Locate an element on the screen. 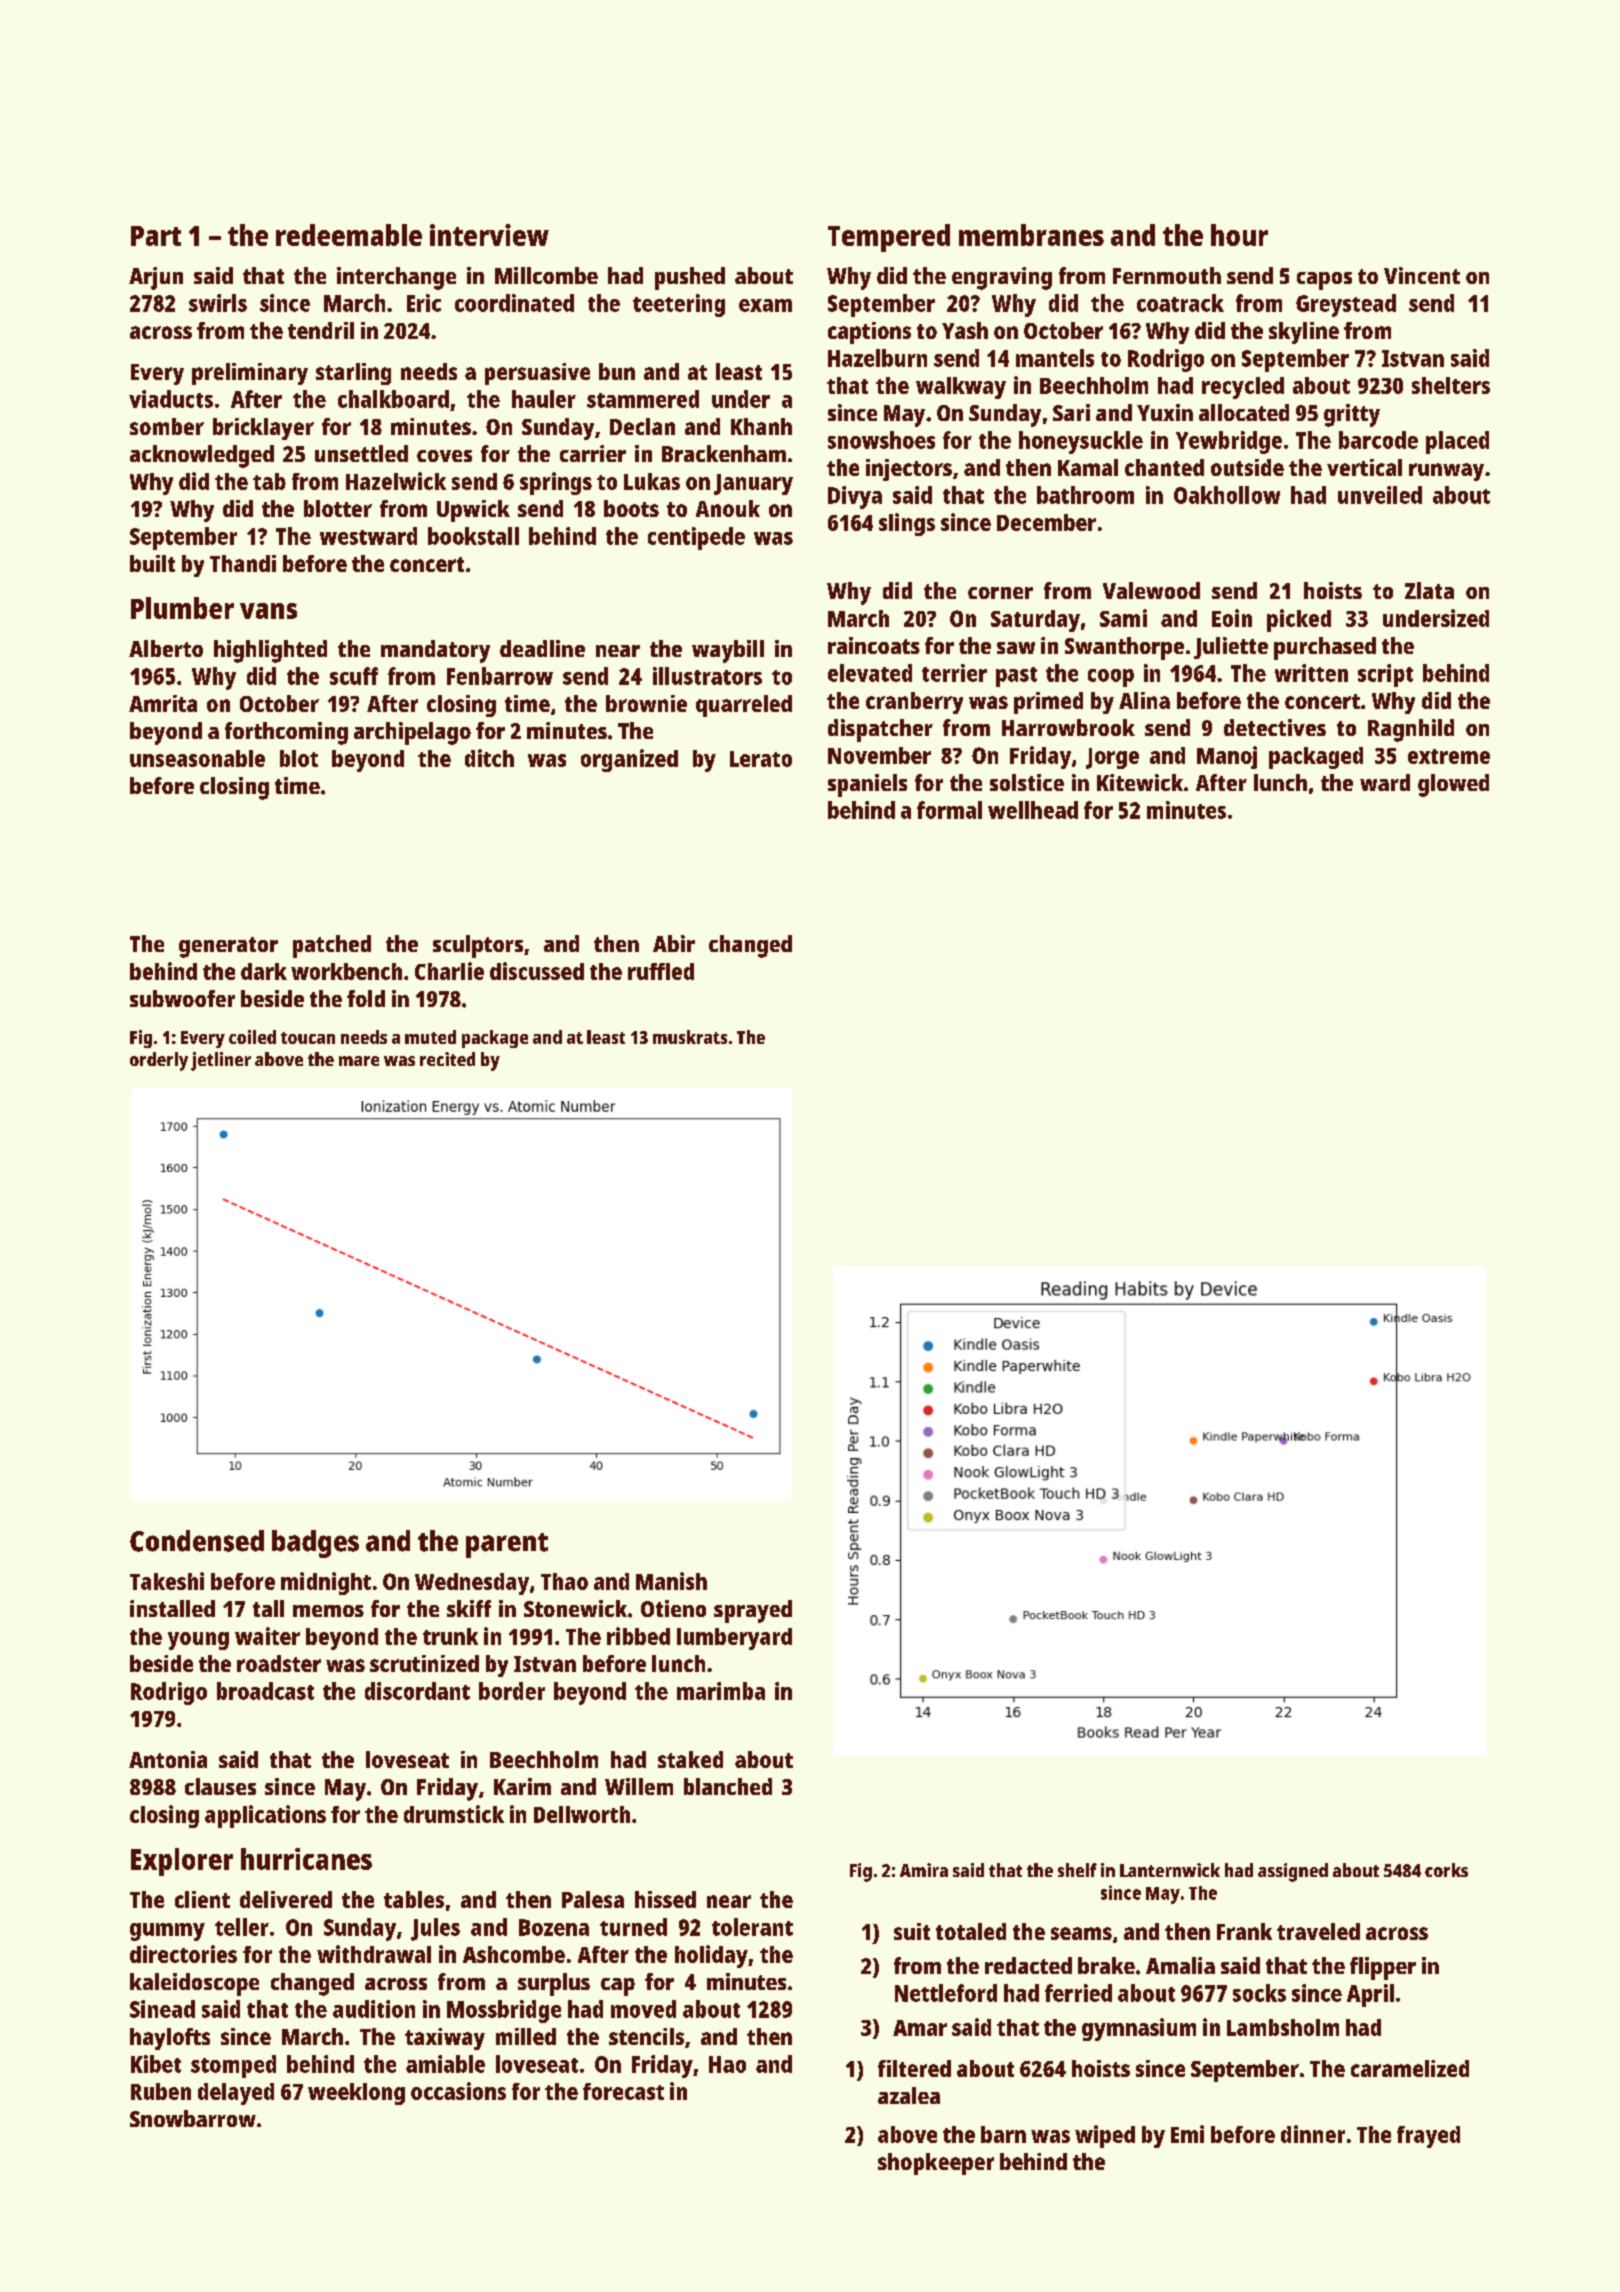  taxiway is located at coordinates (445, 2039).
